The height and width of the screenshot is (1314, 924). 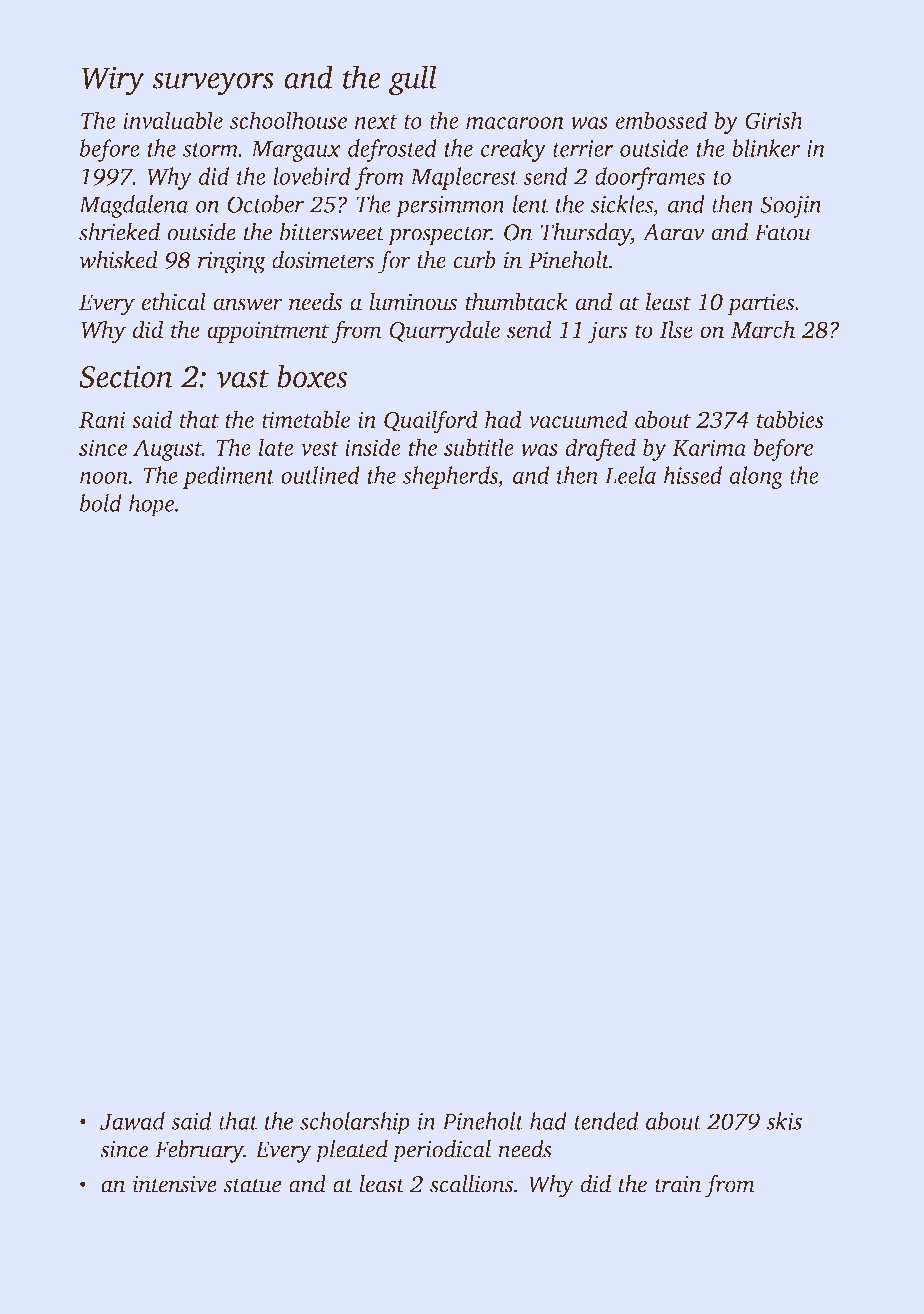 I want to click on thumbtack, so click(x=516, y=301).
